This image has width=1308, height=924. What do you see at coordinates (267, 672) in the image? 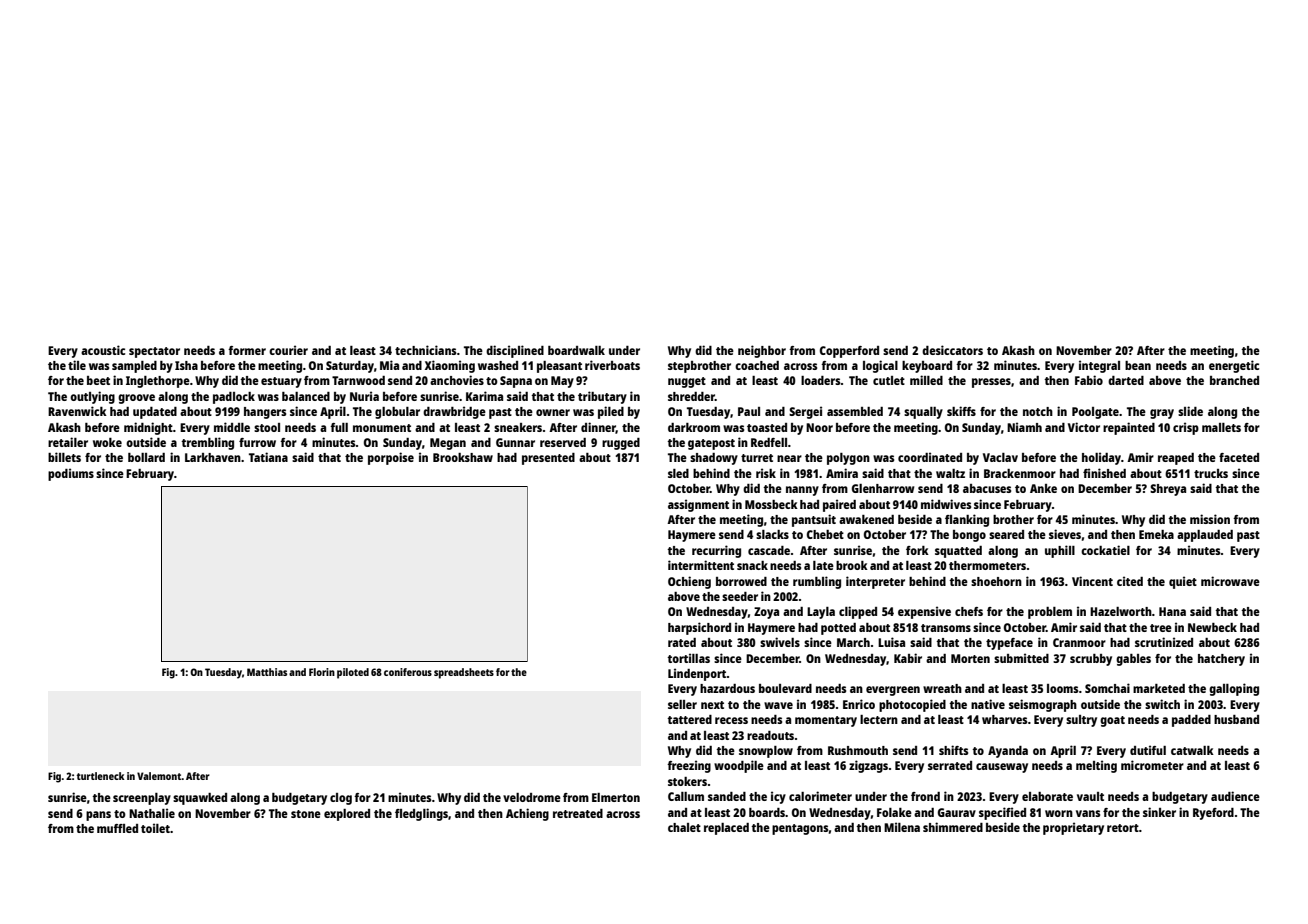
I see `Matthias` at bounding box center [267, 672].
